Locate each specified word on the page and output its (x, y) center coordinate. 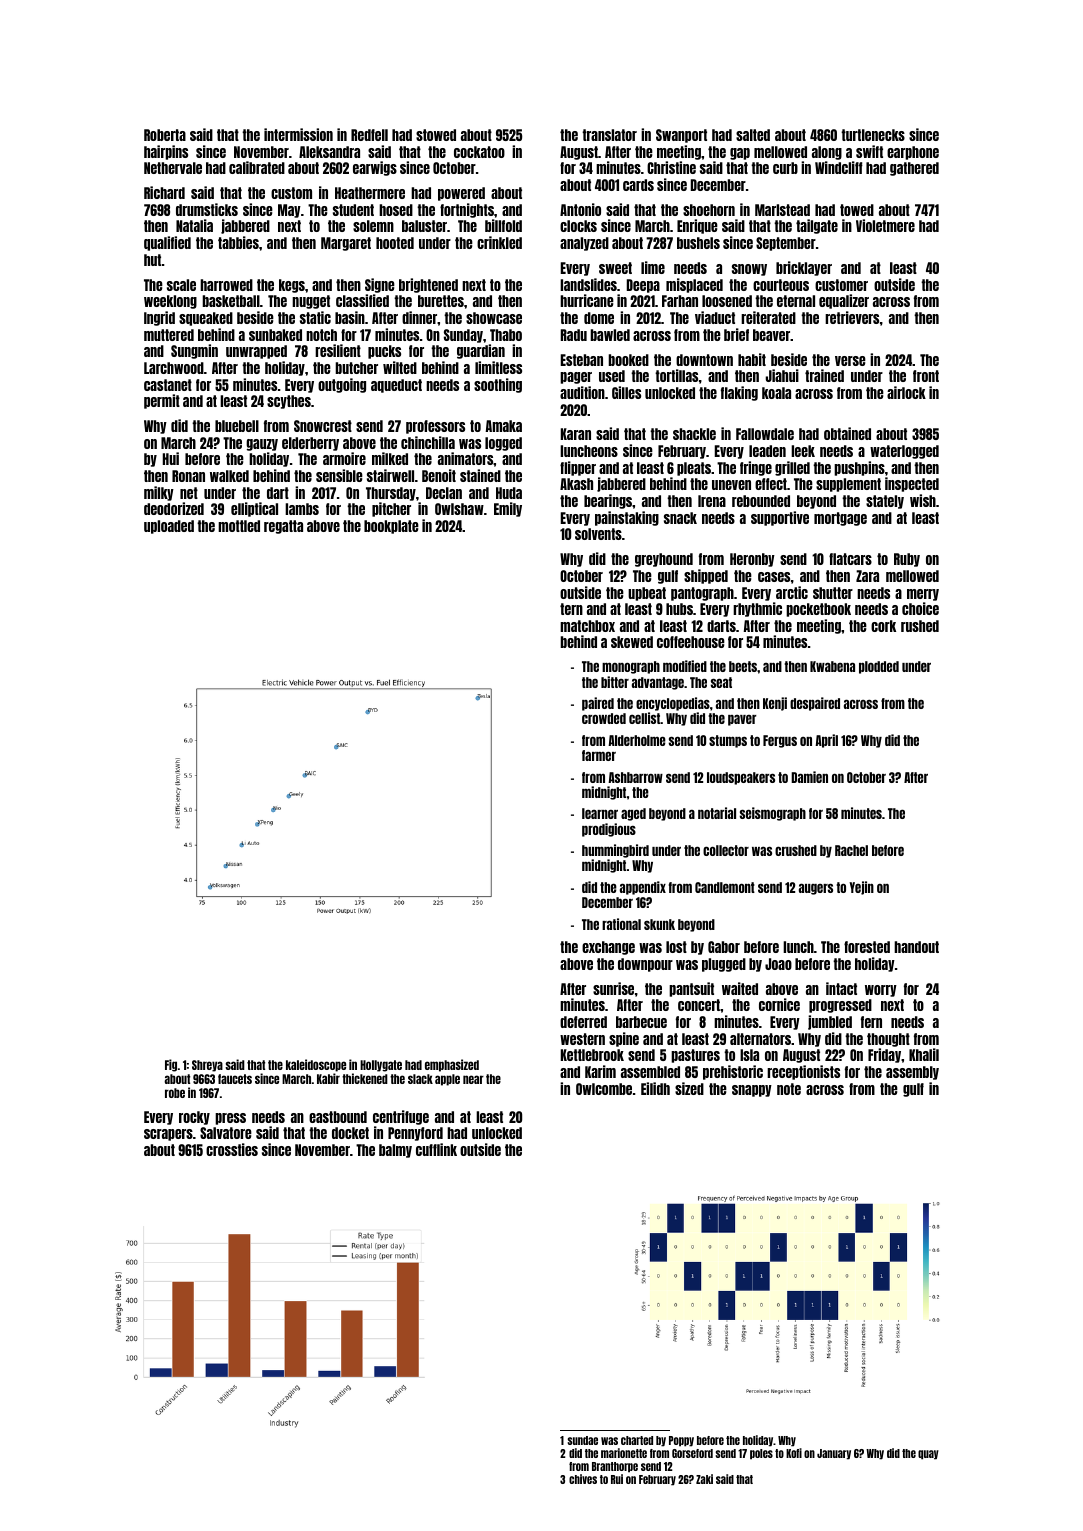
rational (621, 924)
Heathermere (370, 193)
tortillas (676, 375)
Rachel (851, 850)
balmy (395, 1151)
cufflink (436, 1149)
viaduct (715, 317)
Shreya (207, 1066)
